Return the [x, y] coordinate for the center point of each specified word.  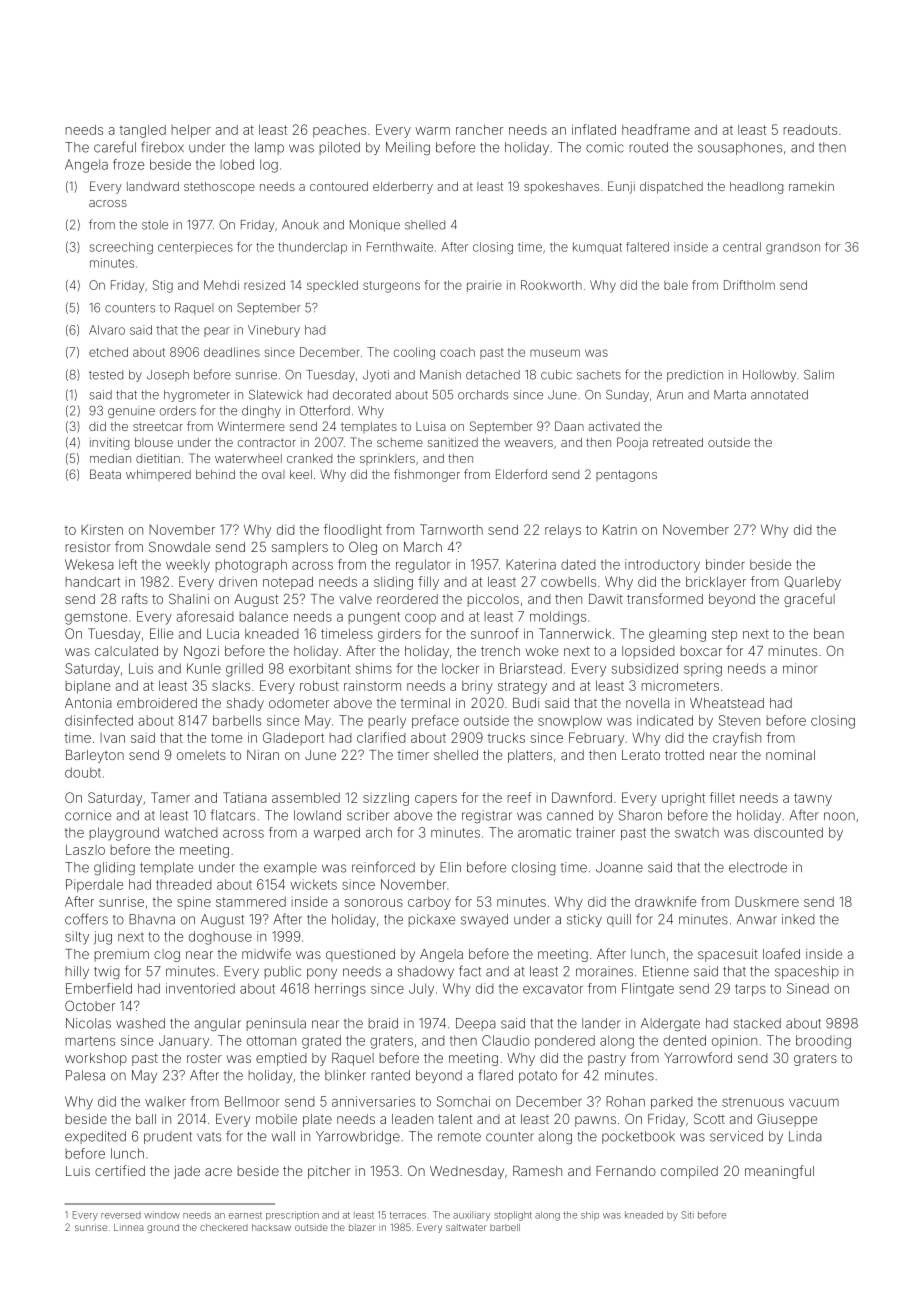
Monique [375, 226]
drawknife [665, 901]
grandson [793, 248]
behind [215, 474]
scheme [400, 442]
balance [264, 616]
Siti [687, 1215]
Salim [819, 375]
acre [218, 1172]
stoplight [513, 1216]
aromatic [544, 832]
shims [374, 668]
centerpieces [195, 248]
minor [800, 668]
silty [77, 938]
